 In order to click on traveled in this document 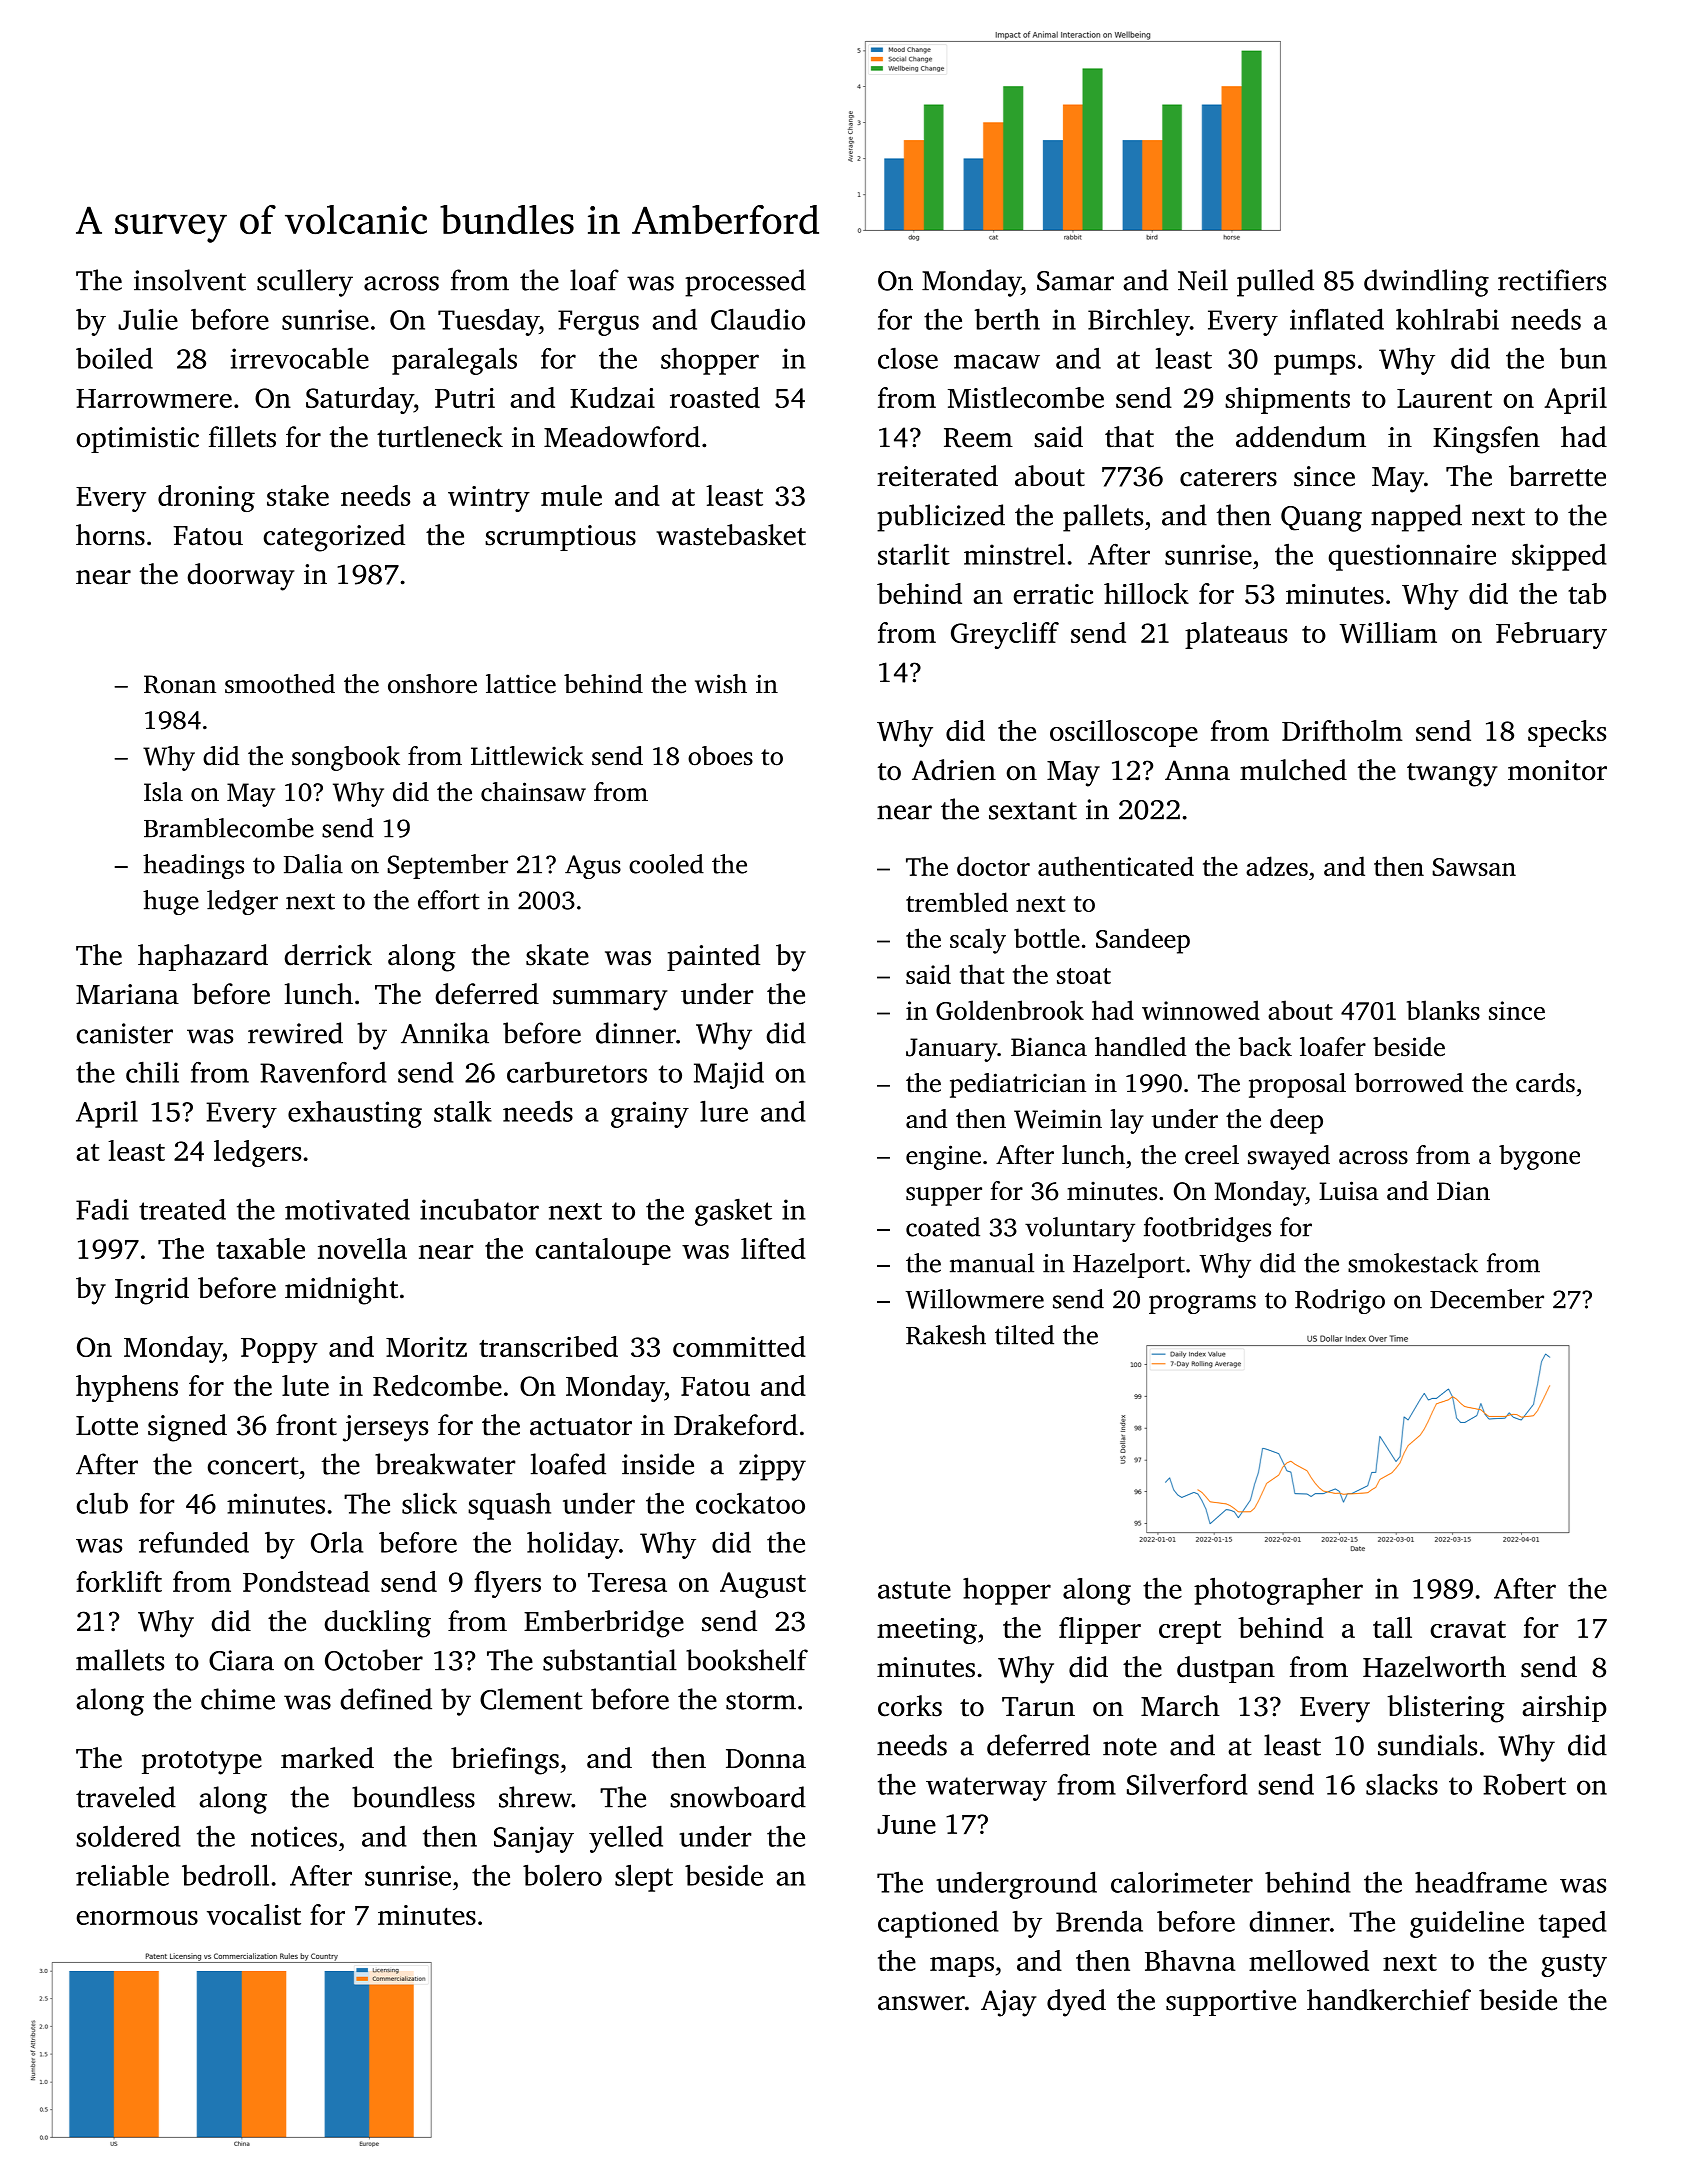, I will do `click(126, 1797)`.
